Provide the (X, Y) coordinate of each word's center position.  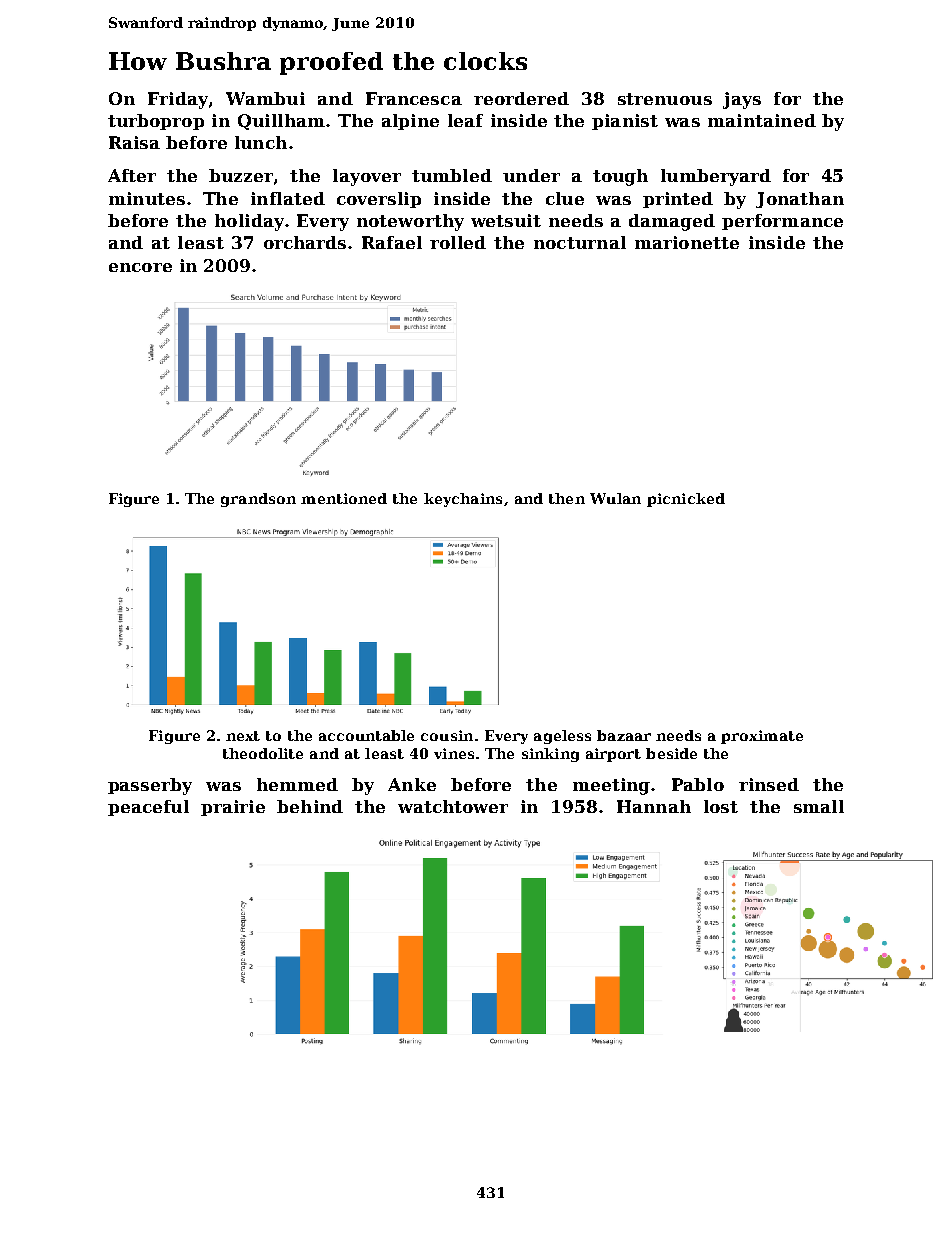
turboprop (156, 122)
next (243, 736)
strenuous (665, 99)
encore (140, 267)
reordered (521, 98)
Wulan (615, 498)
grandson (258, 500)
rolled (458, 242)
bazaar (624, 735)
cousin (447, 735)
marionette (687, 242)
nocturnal (580, 242)
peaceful (148, 808)
